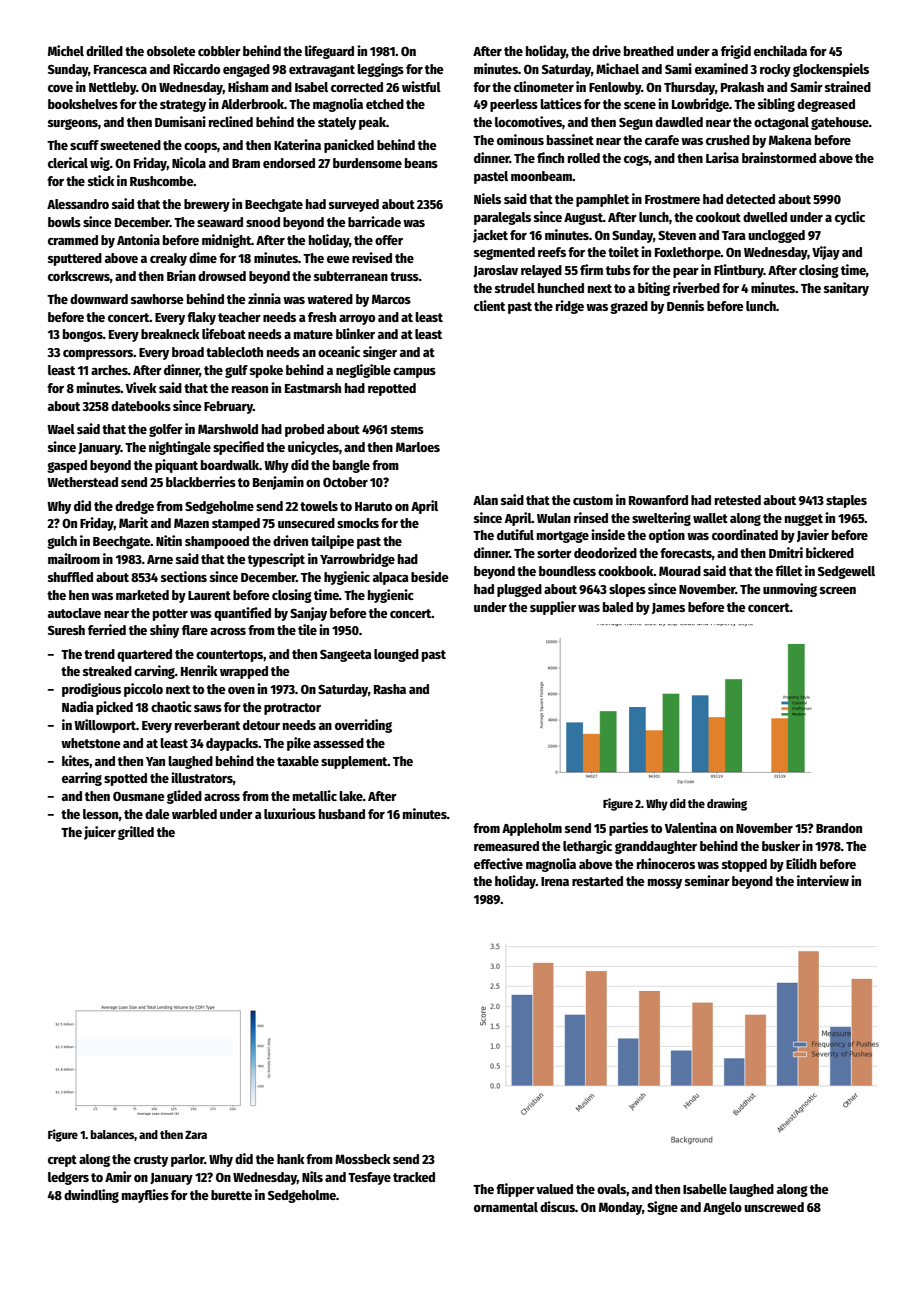 The image size is (924, 1308). Describe the element at coordinates (850, 218) in the page. I see `cyclic` at that location.
